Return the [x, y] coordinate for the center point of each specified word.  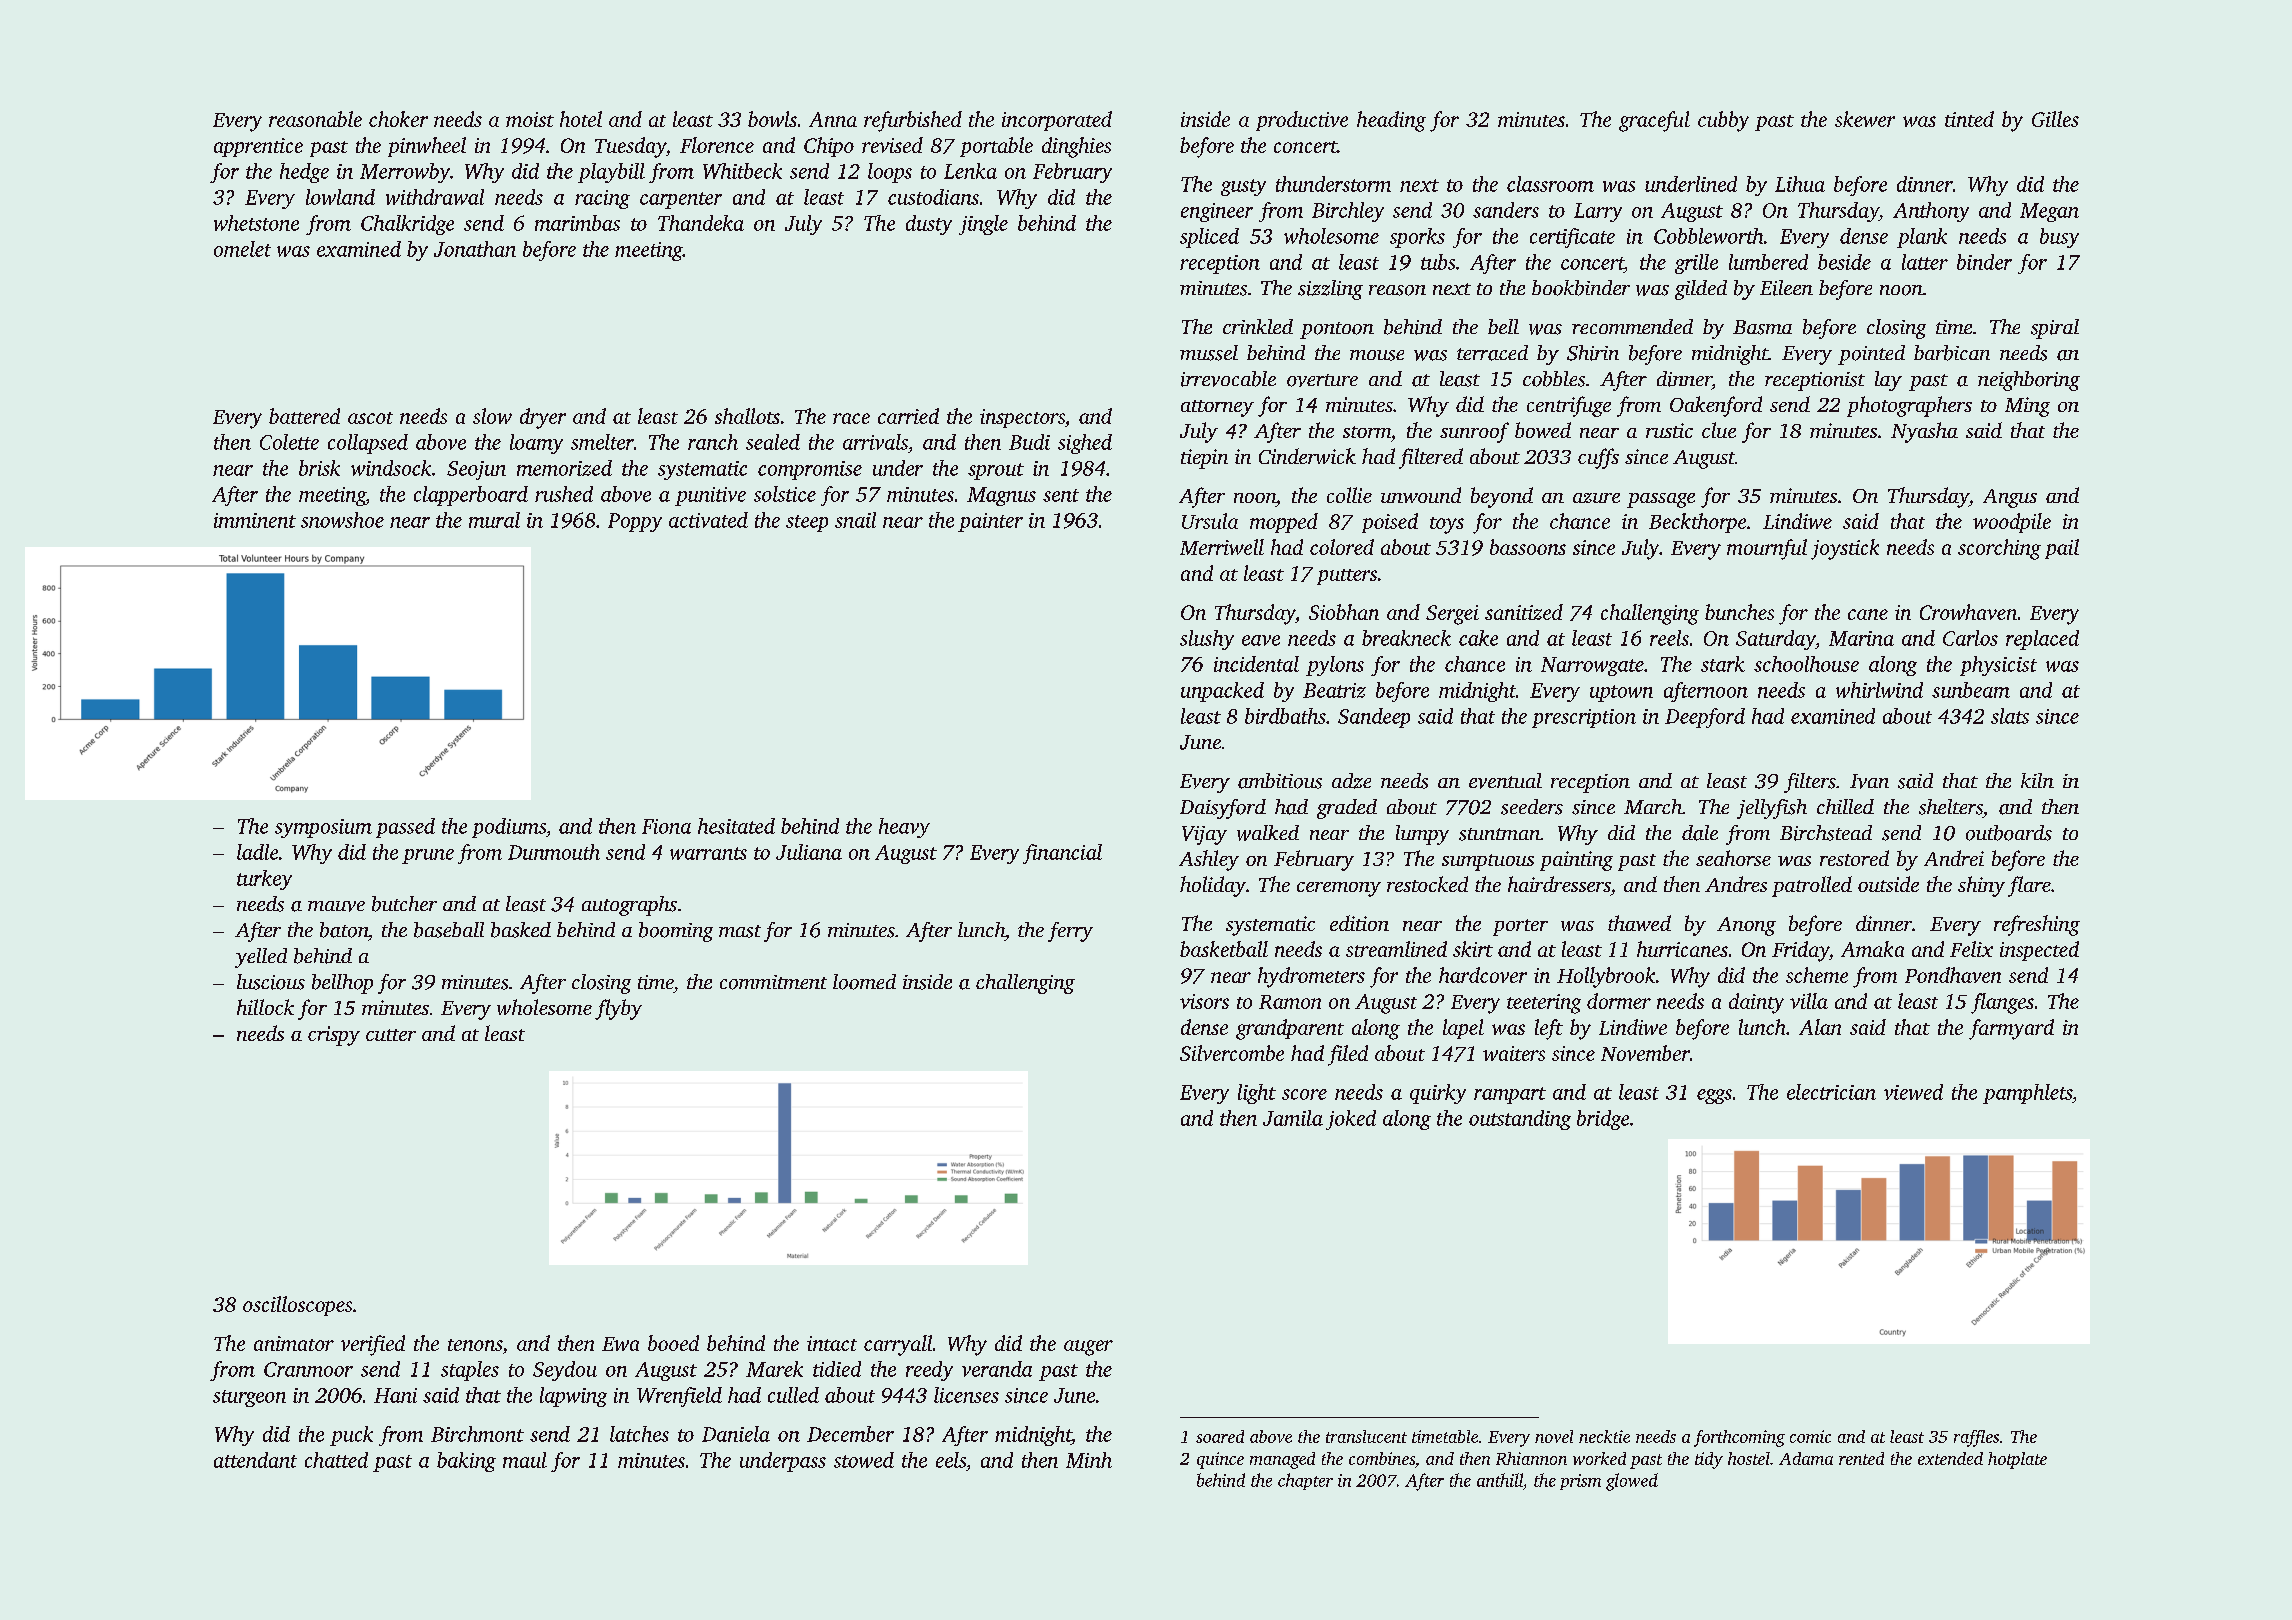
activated [708, 520]
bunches [1739, 612]
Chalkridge [407, 225]
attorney [1217, 408]
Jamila [1293, 1118]
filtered [1431, 458]
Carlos [1970, 638]
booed [673, 1343]
